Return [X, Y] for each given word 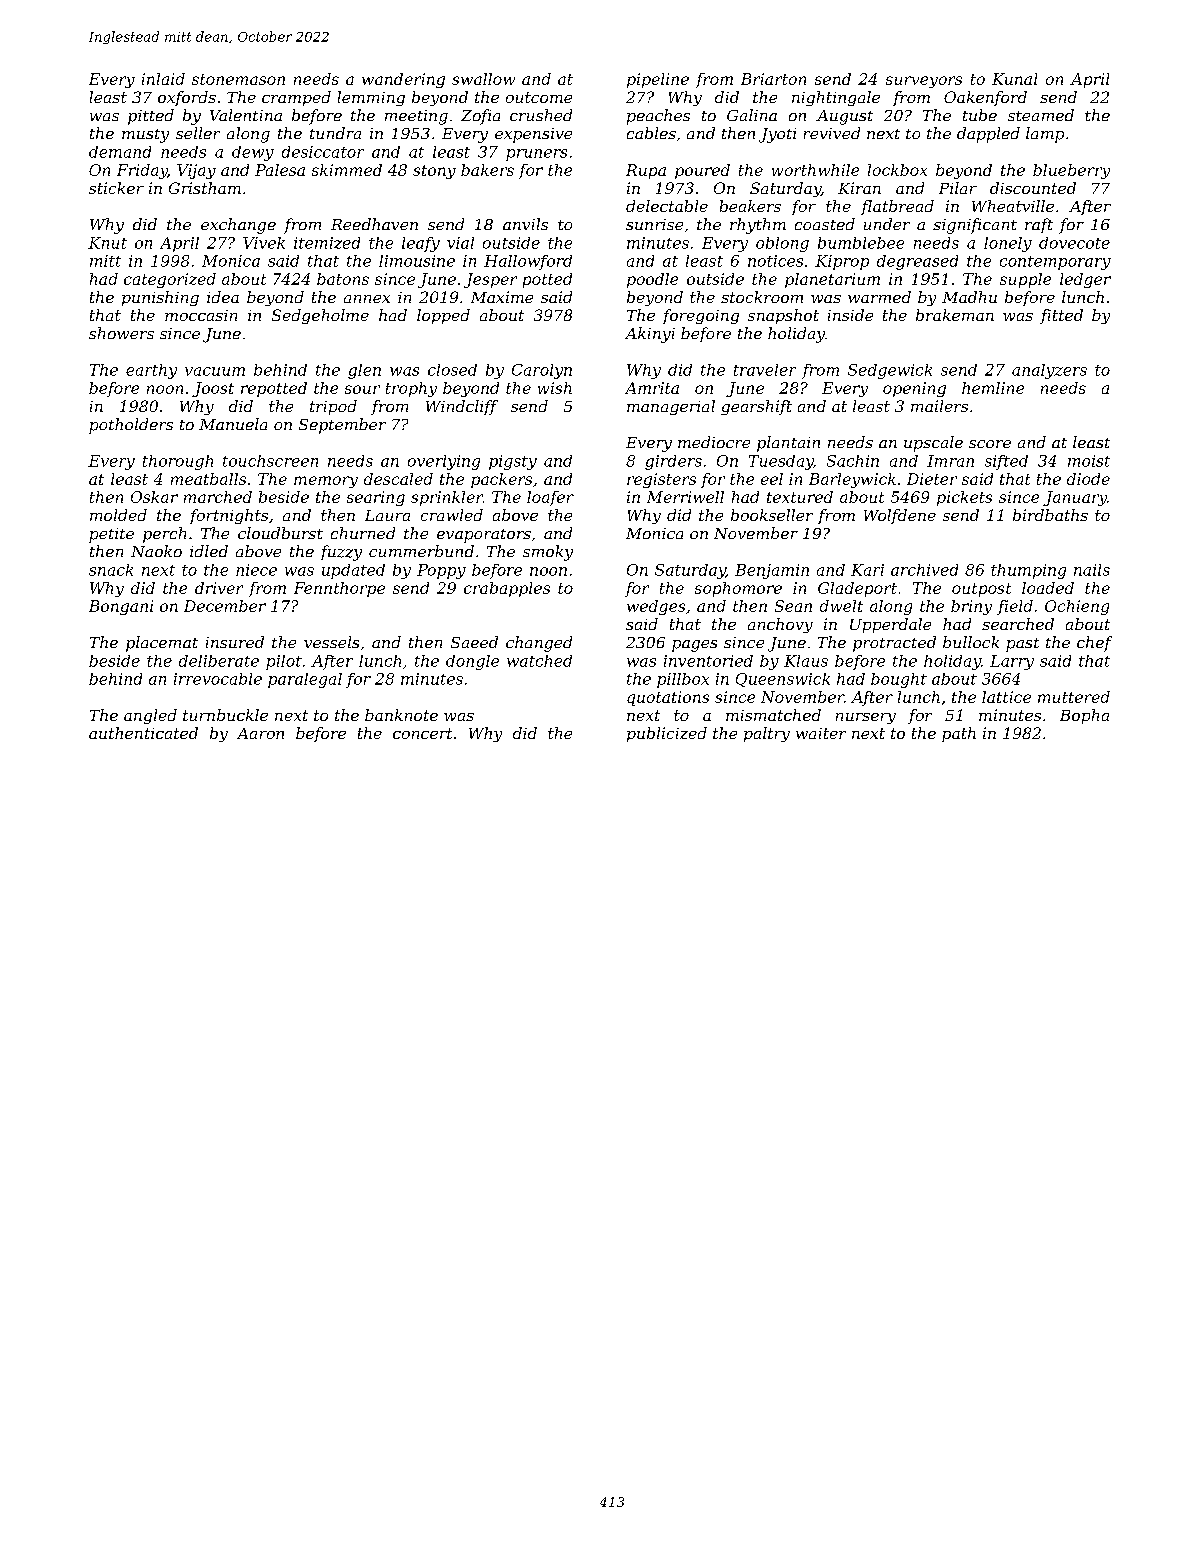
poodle [652, 280]
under [887, 224]
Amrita [652, 388]
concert [422, 733]
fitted [1061, 316]
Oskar [154, 497]
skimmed [347, 170]
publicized [667, 734]
